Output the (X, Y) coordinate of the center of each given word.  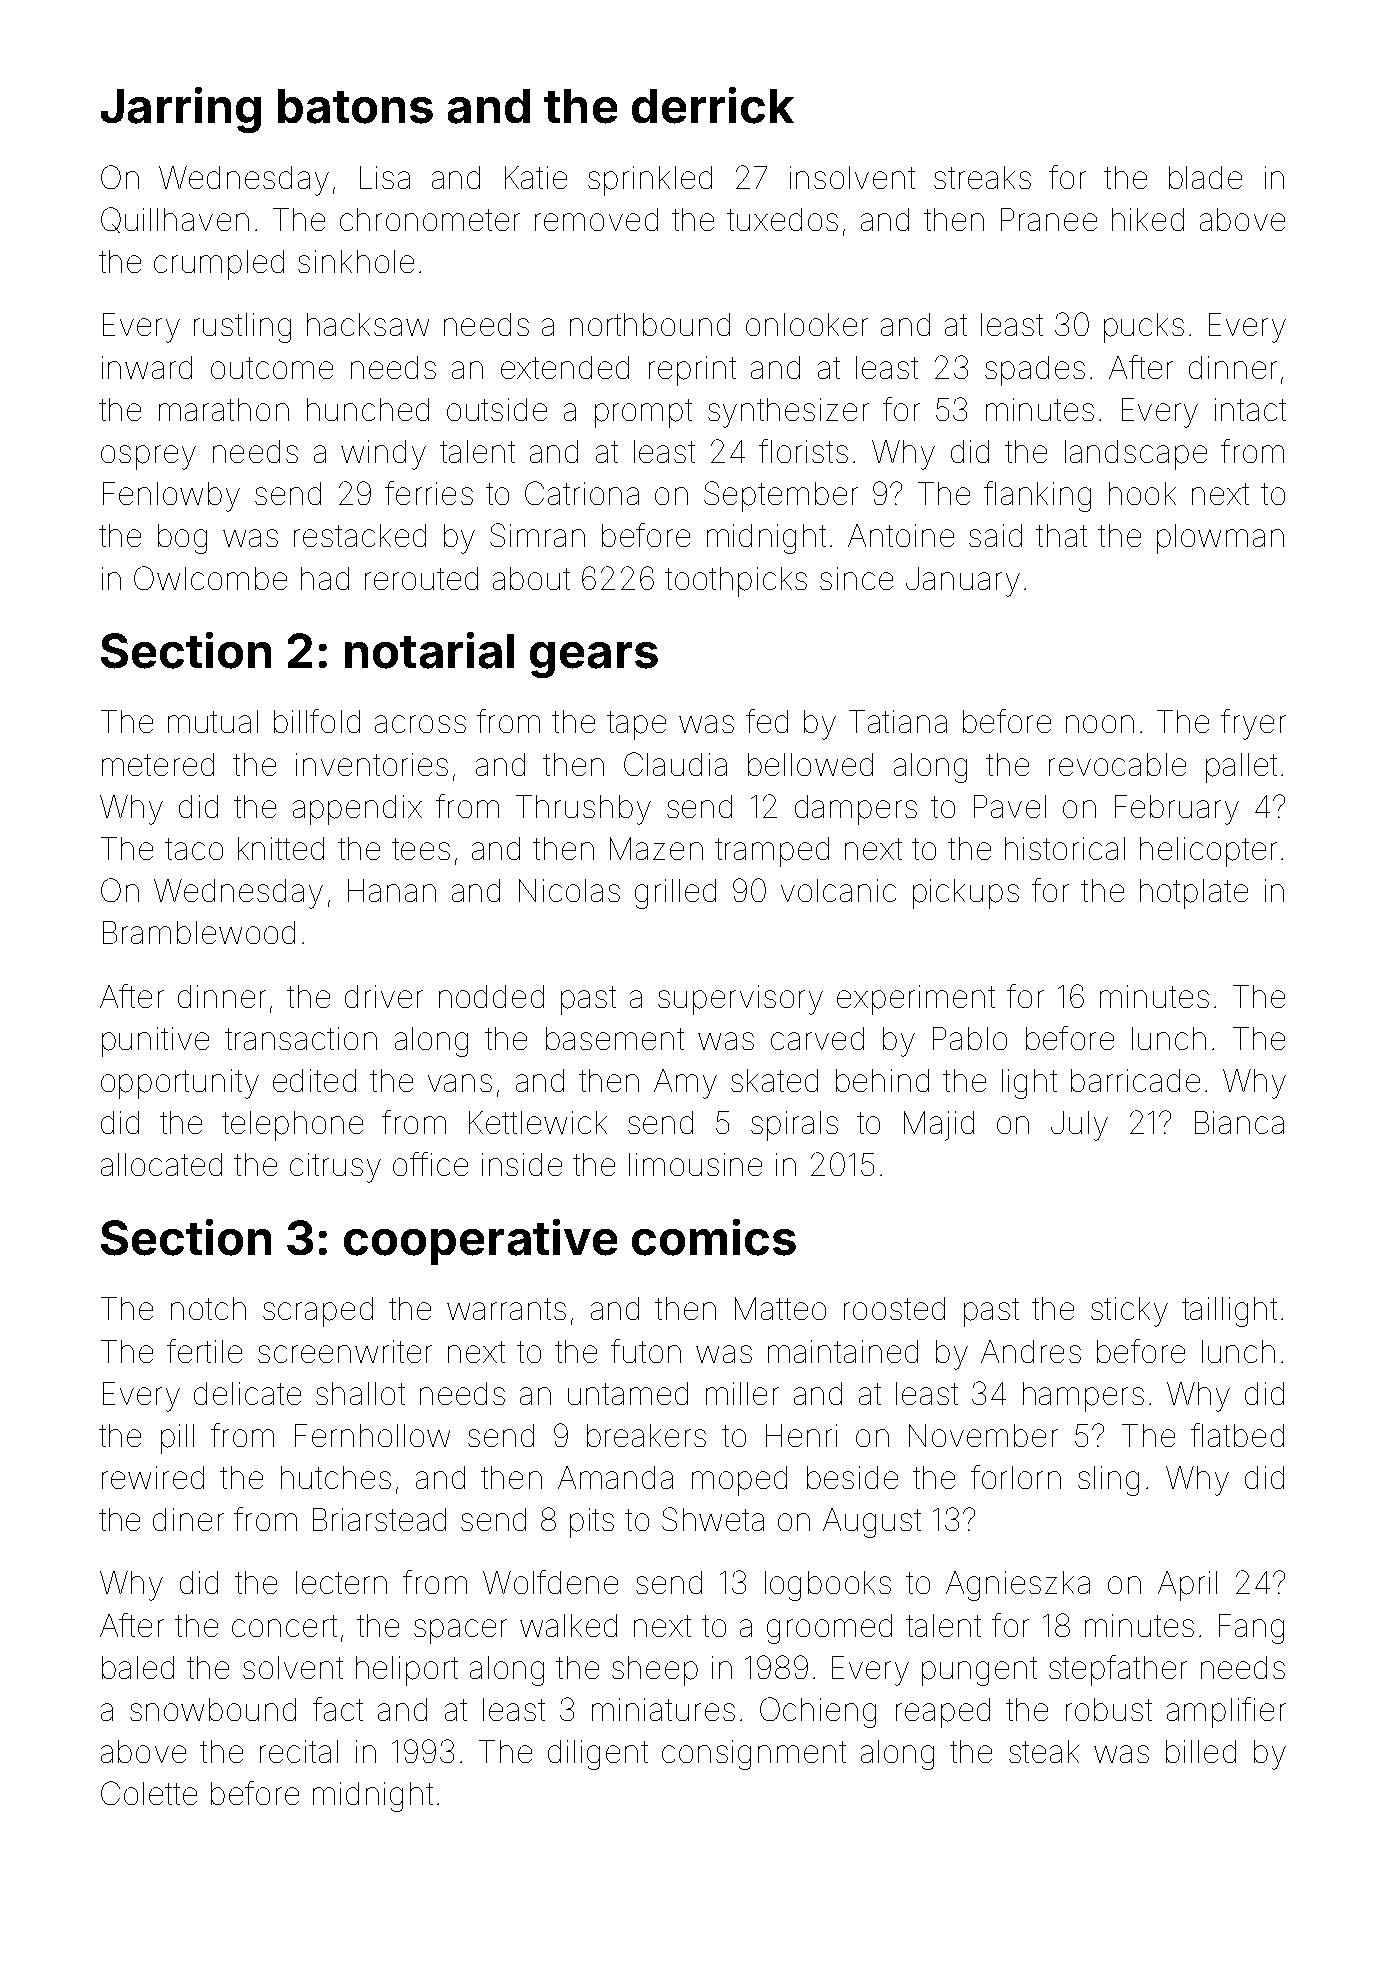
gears (594, 660)
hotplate (1194, 894)
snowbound (213, 1709)
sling (1108, 1481)
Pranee (1049, 219)
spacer (460, 1631)
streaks (982, 177)
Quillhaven (175, 220)
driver (384, 996)
